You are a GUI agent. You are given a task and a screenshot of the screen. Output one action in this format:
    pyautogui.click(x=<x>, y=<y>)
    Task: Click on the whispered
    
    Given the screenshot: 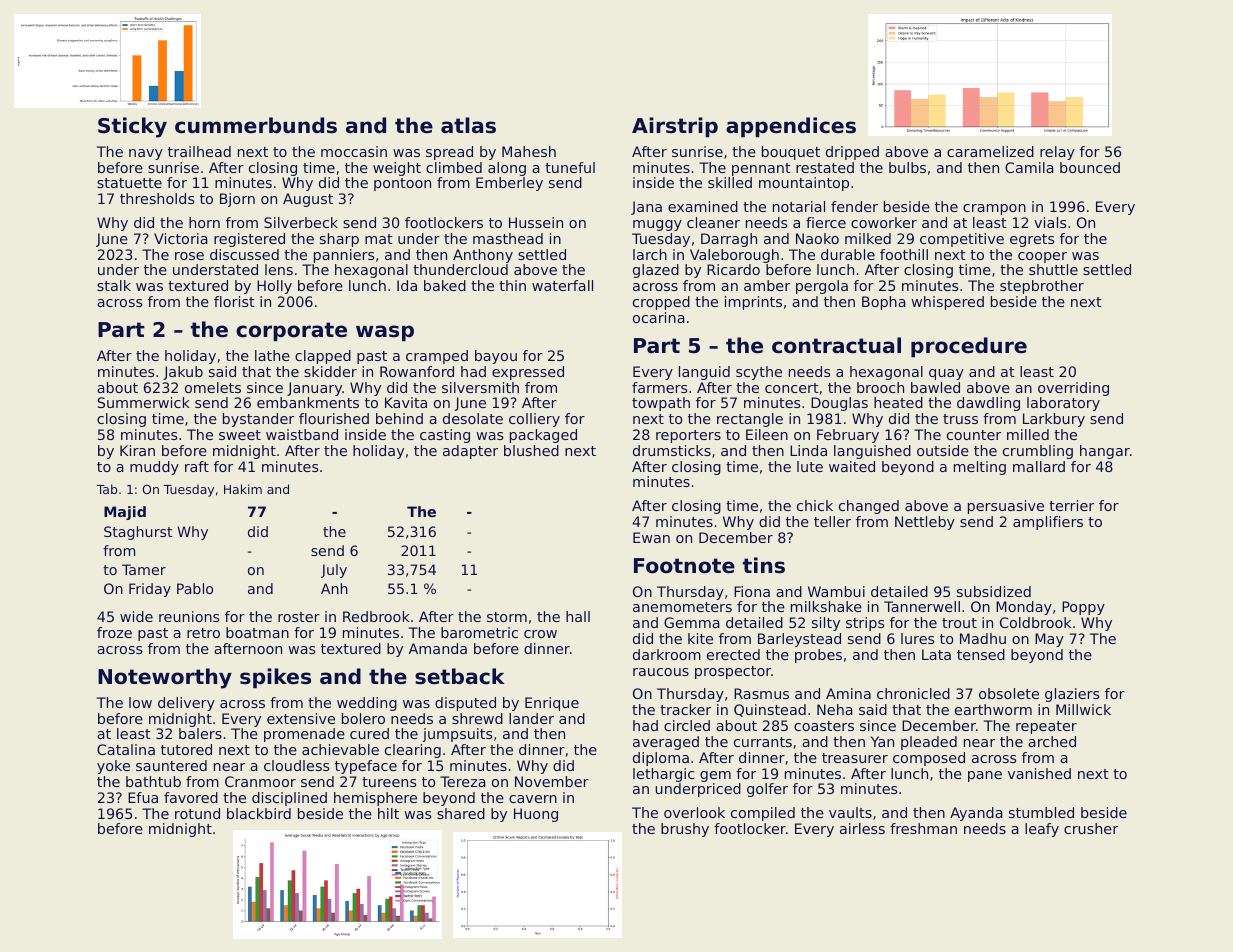 What is the action you would take?
    pyautogui.click(x=948, y=303)
